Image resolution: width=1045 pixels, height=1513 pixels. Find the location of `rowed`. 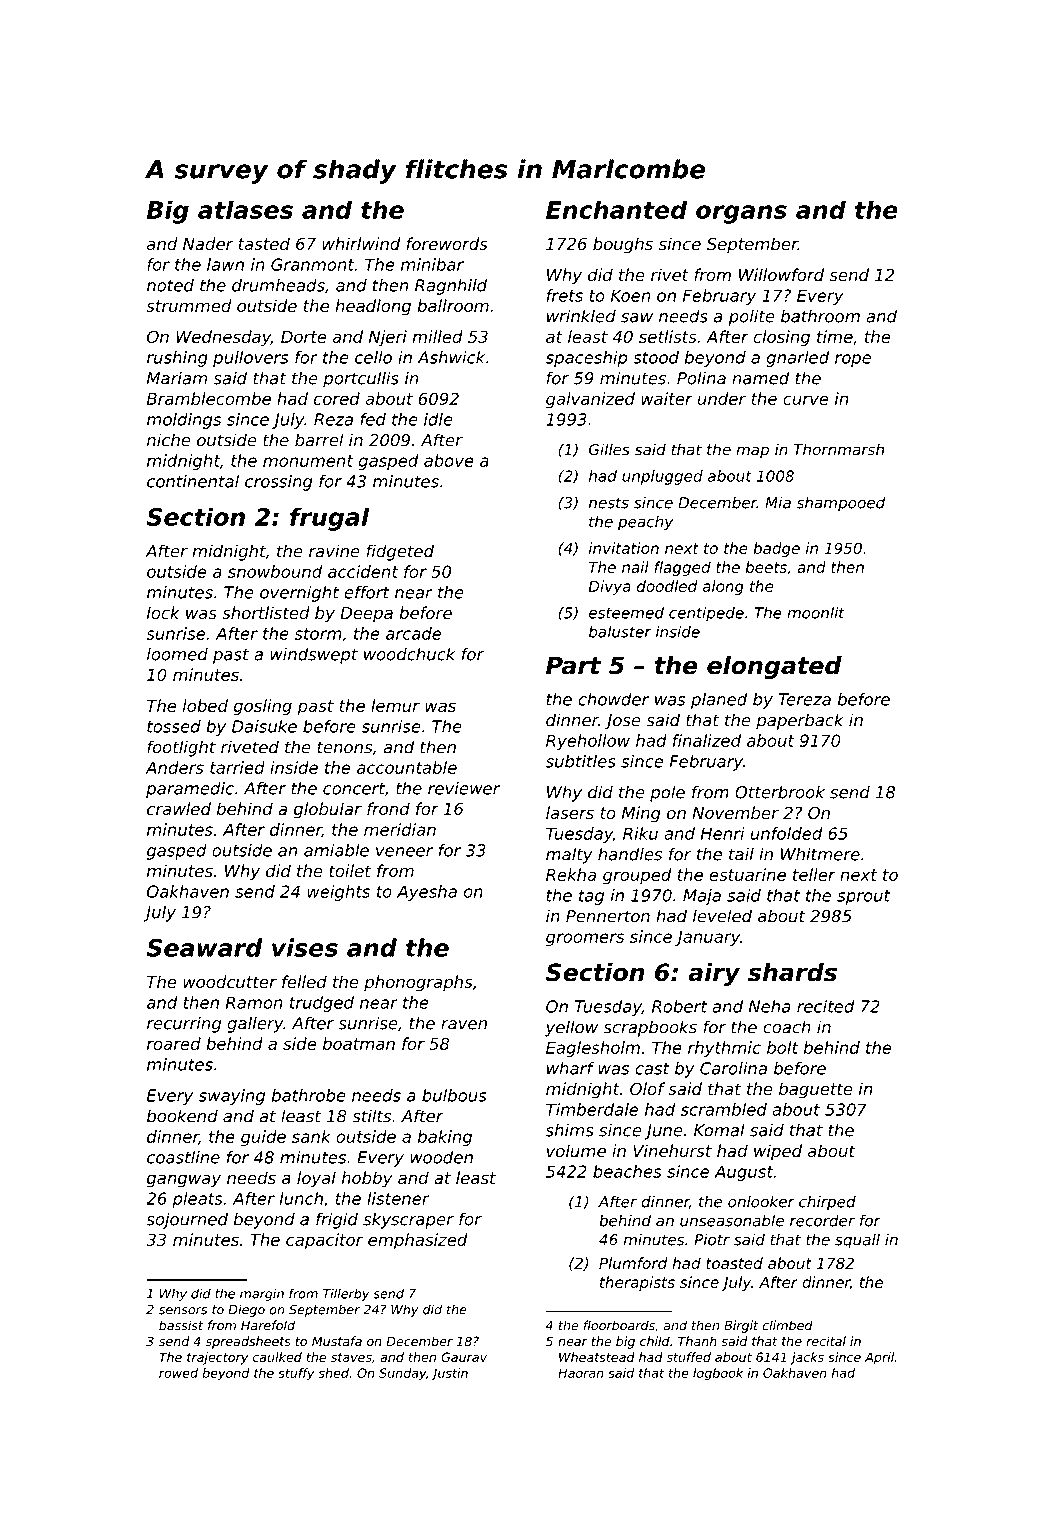

rowed is located at coordinates (178, 1373).
